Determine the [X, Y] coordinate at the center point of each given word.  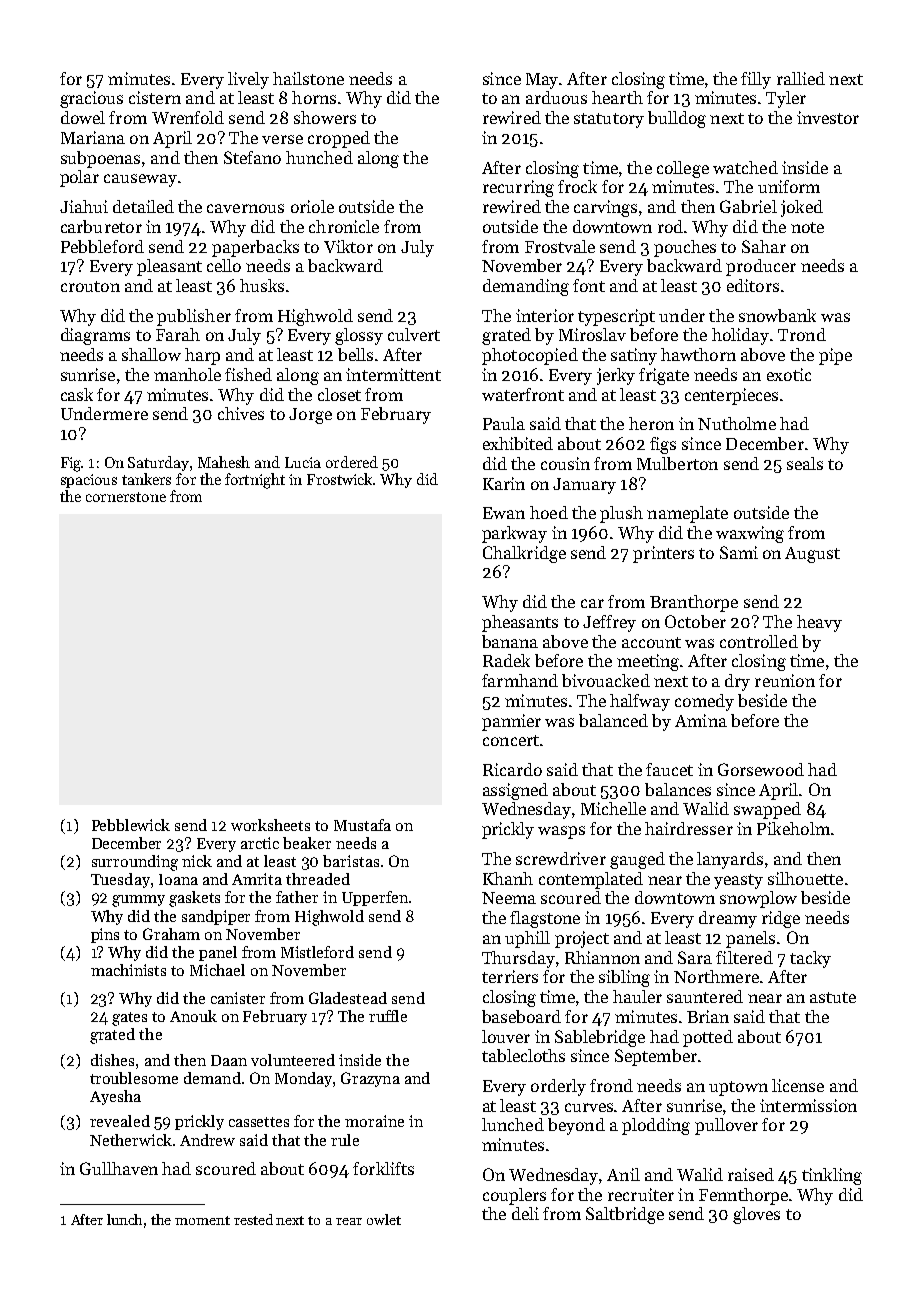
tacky [810, 959]
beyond [576, 1126]
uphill [527, 939]
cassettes [259, 1122]
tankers [146, 479]
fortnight [255, 481]
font [589, 285]
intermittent [393, 374]
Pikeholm [793, 828]
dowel [83, 117]
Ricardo [512, 769]
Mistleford [317, 952]
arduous [556, 97]
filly [756, 80]
